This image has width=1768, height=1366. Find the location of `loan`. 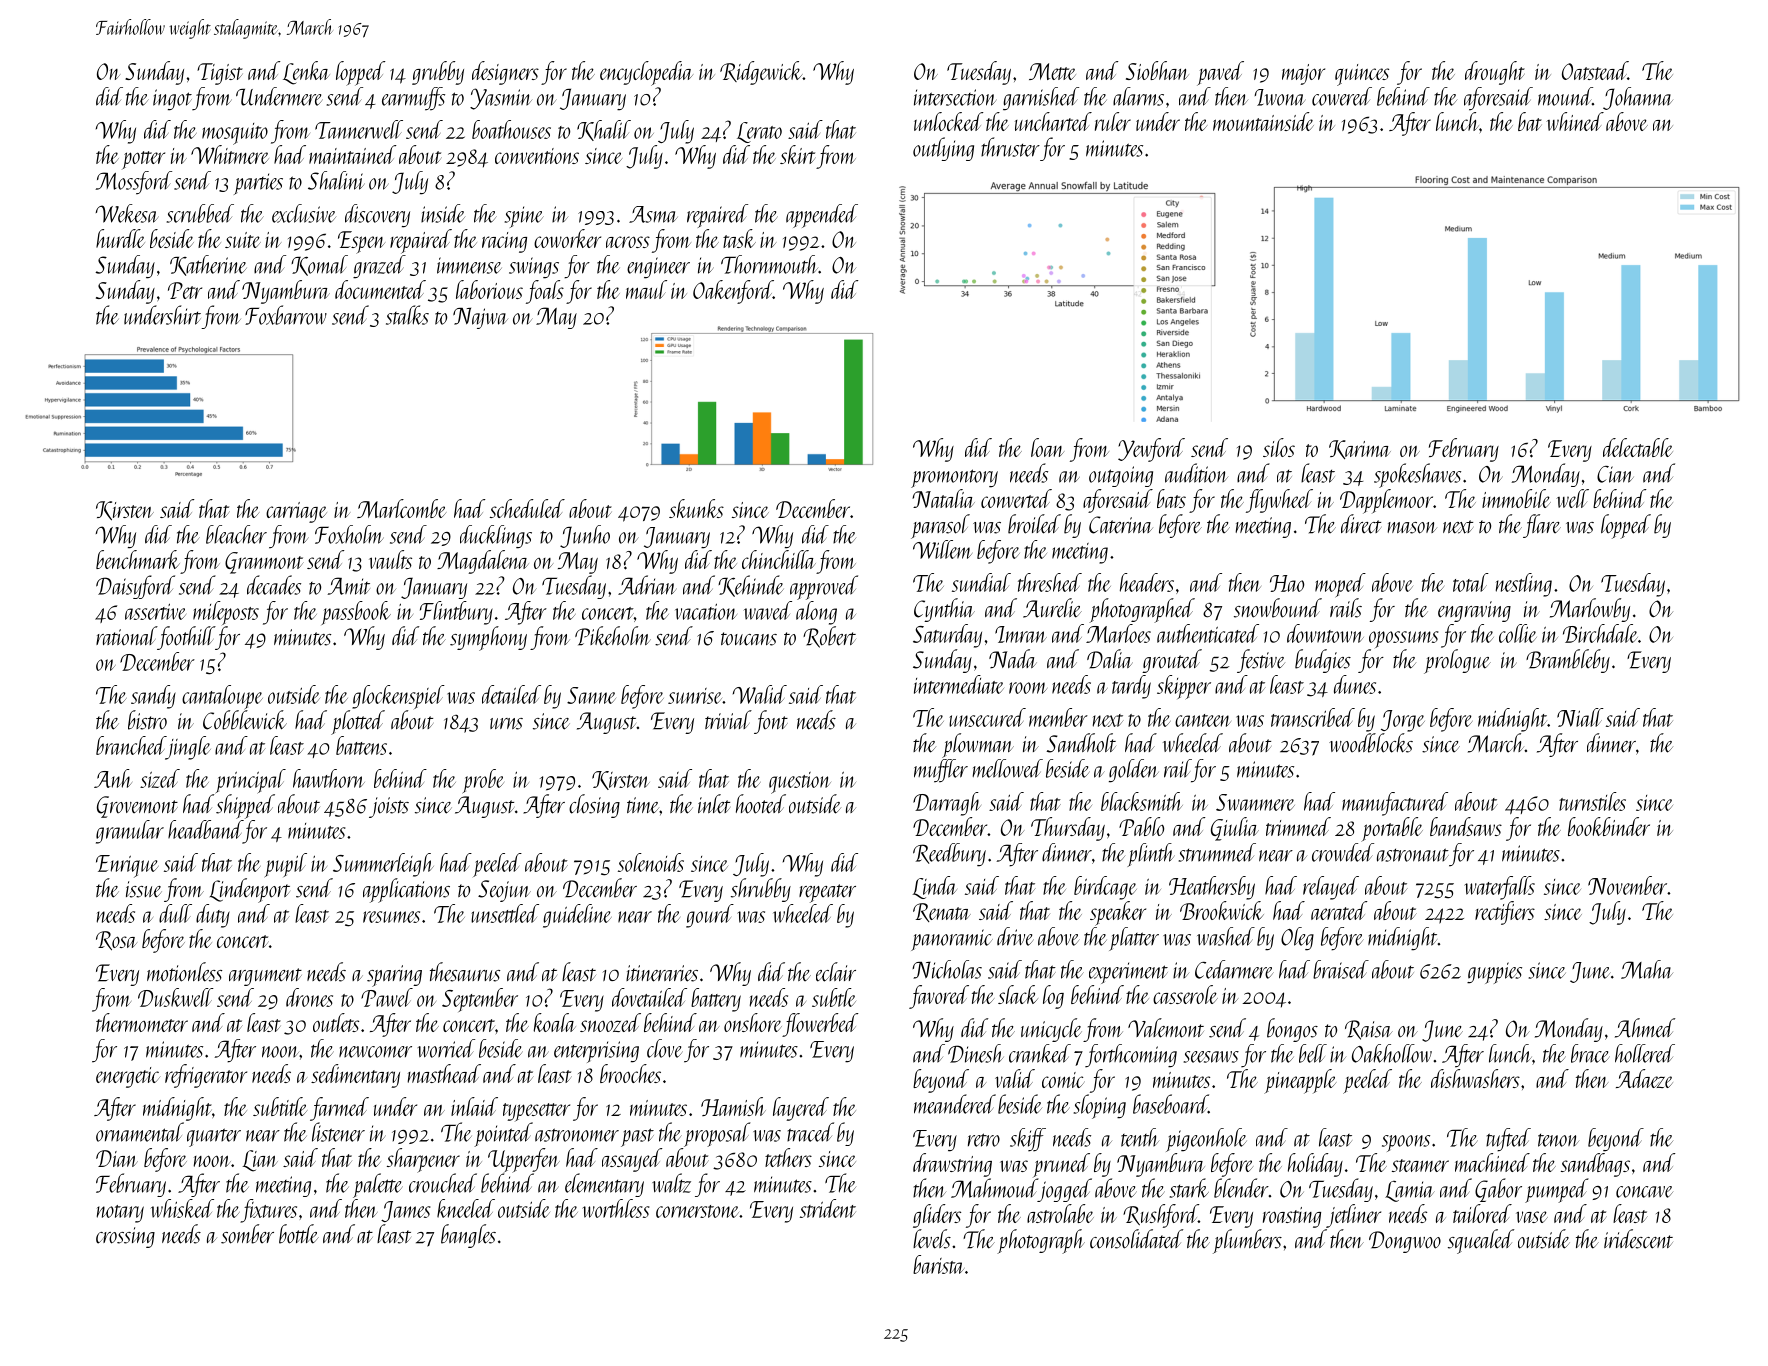

loan is located at coordinates (1047, 447).
